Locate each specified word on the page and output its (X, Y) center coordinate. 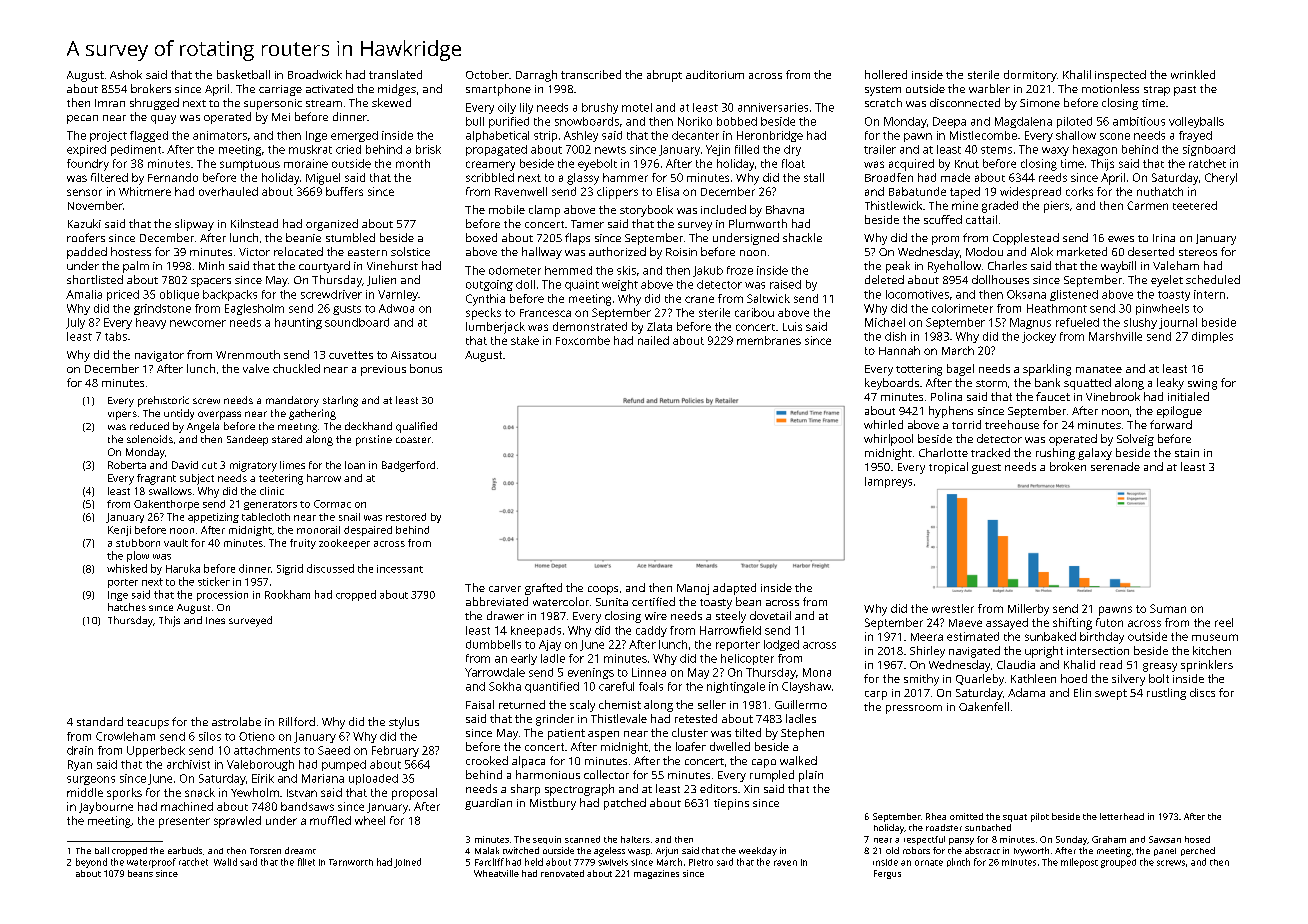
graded (1000, 207)
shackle (802, 237)
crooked (487, 760)
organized (332, 225)
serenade (1115, 466)
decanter (695, 135)
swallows (170, 491)
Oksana (1026, 294)
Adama (1026, 692)
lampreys (888, 482)
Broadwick (315, 74)
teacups (148, 724)
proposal (414, 794)
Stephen (802, 734)
